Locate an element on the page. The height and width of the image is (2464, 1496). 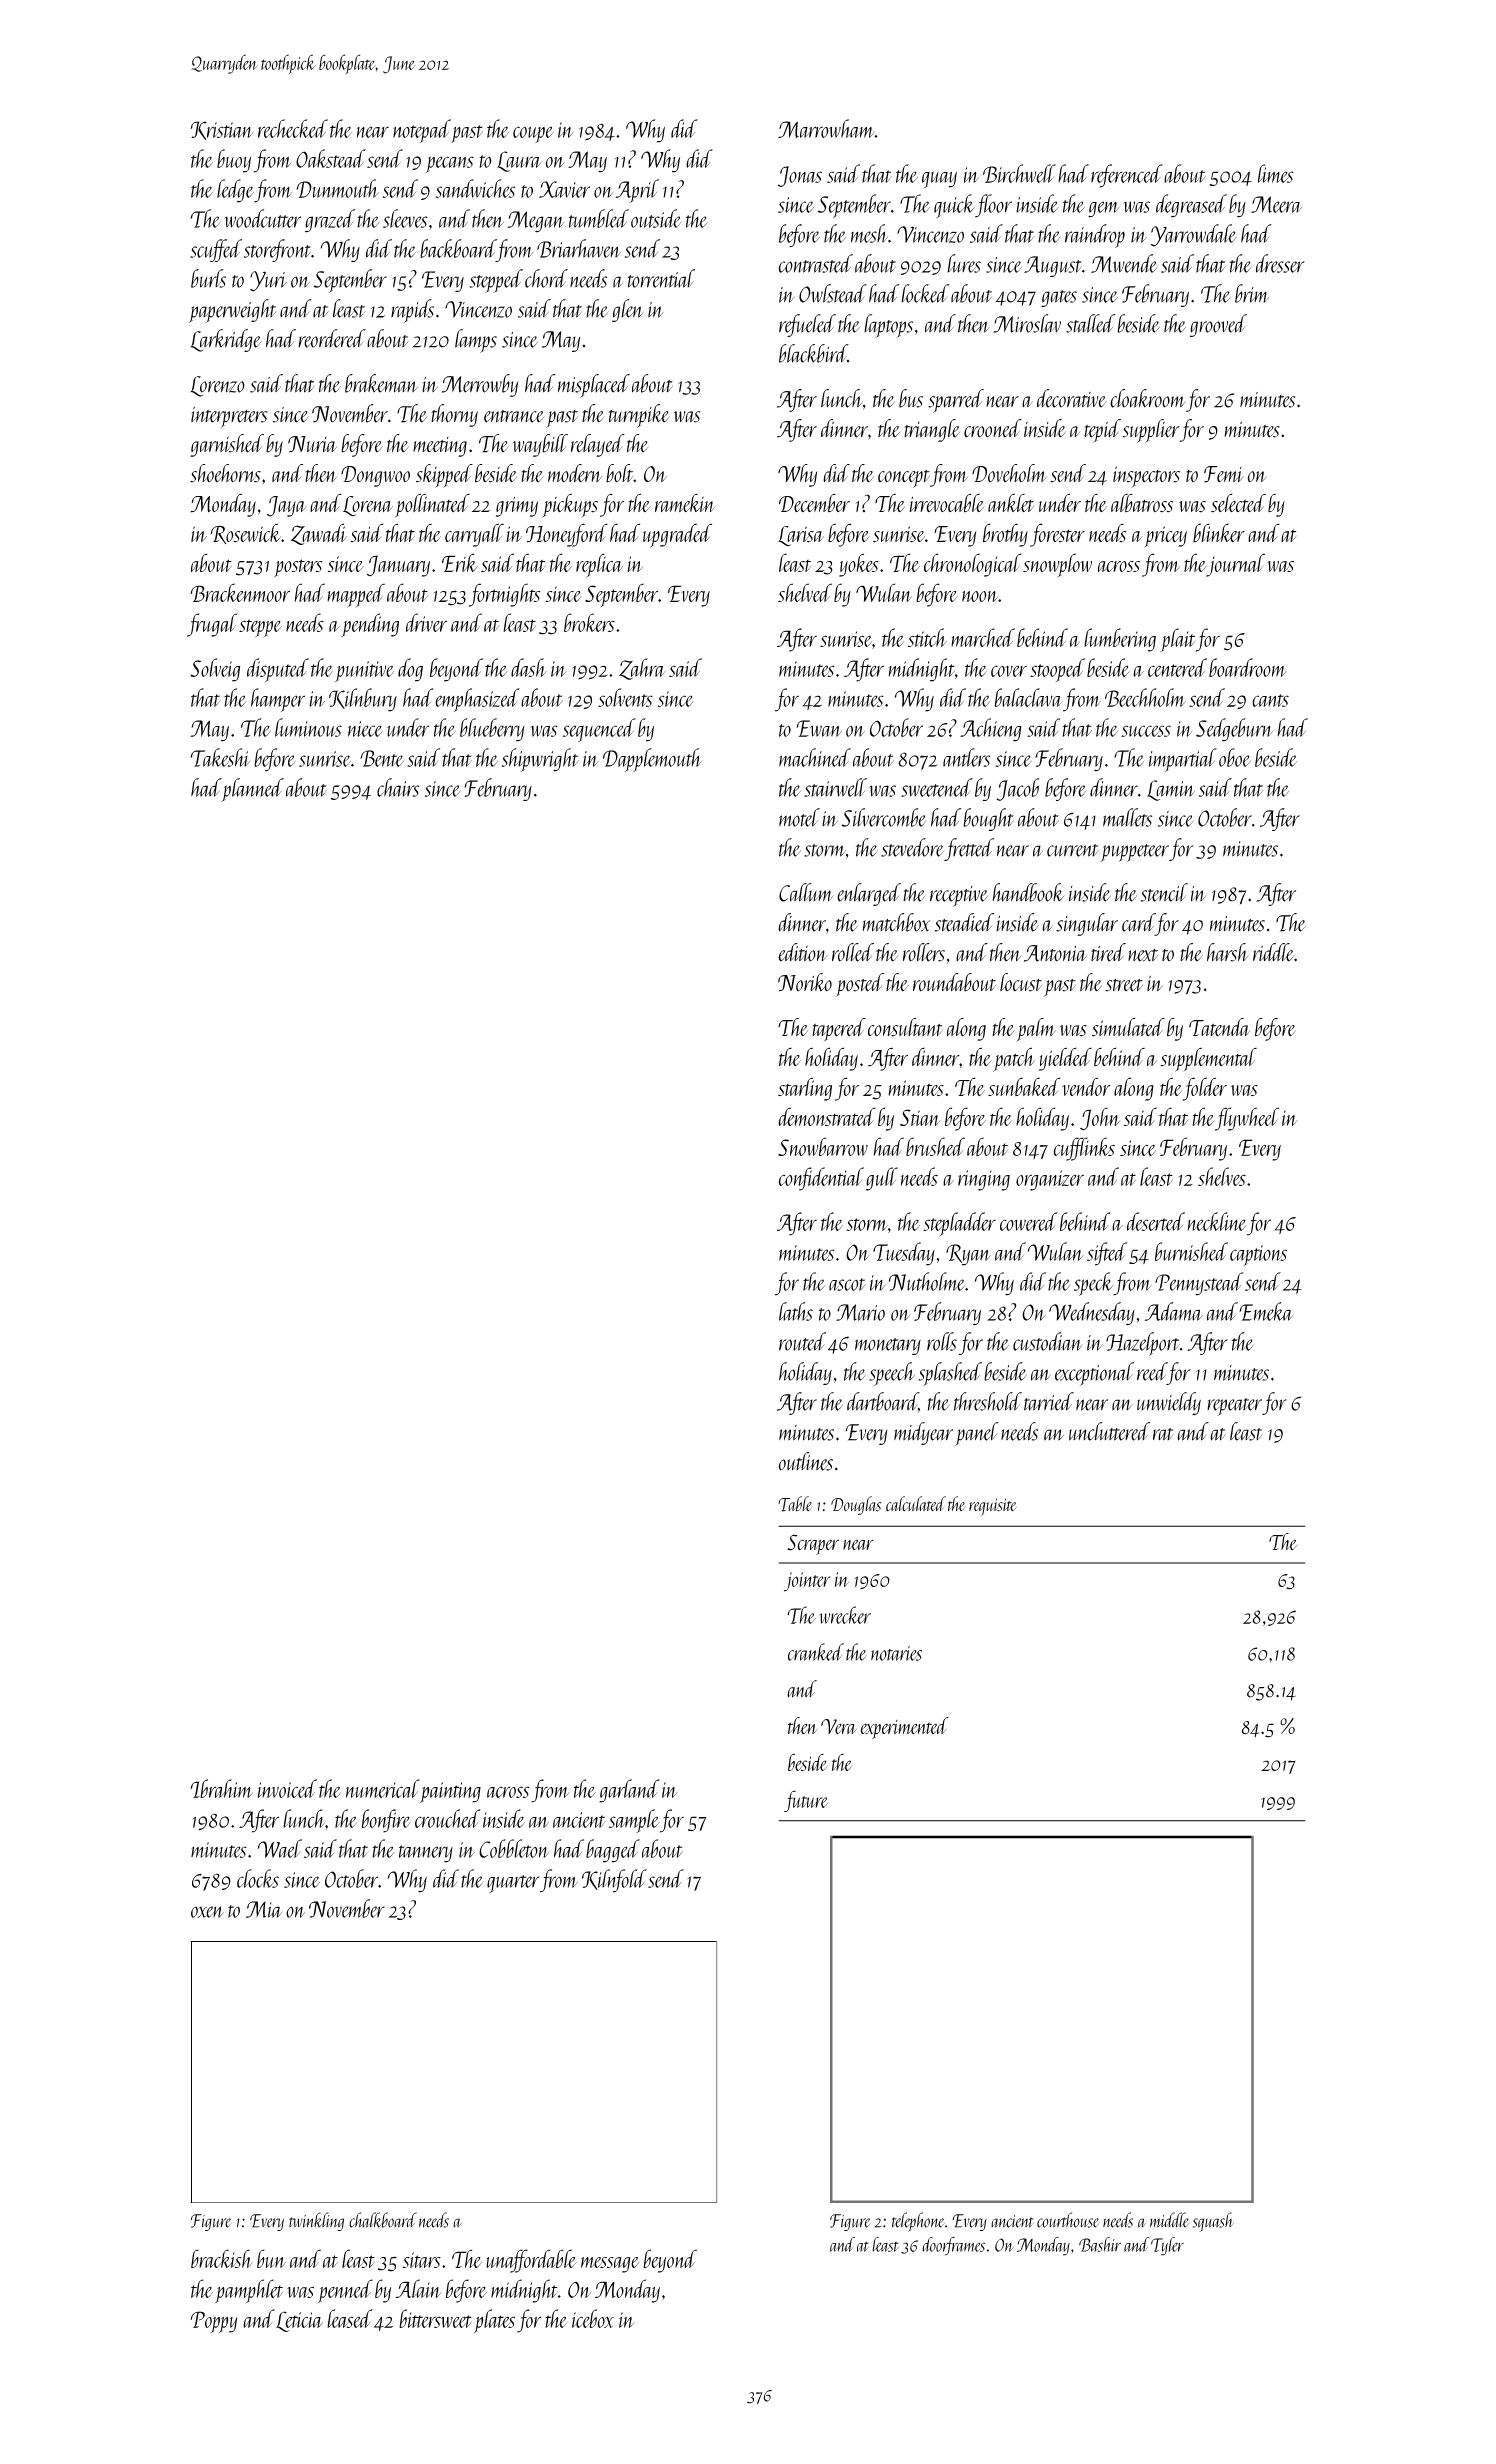
Emeka is located at coordinates (1266, 1311).
